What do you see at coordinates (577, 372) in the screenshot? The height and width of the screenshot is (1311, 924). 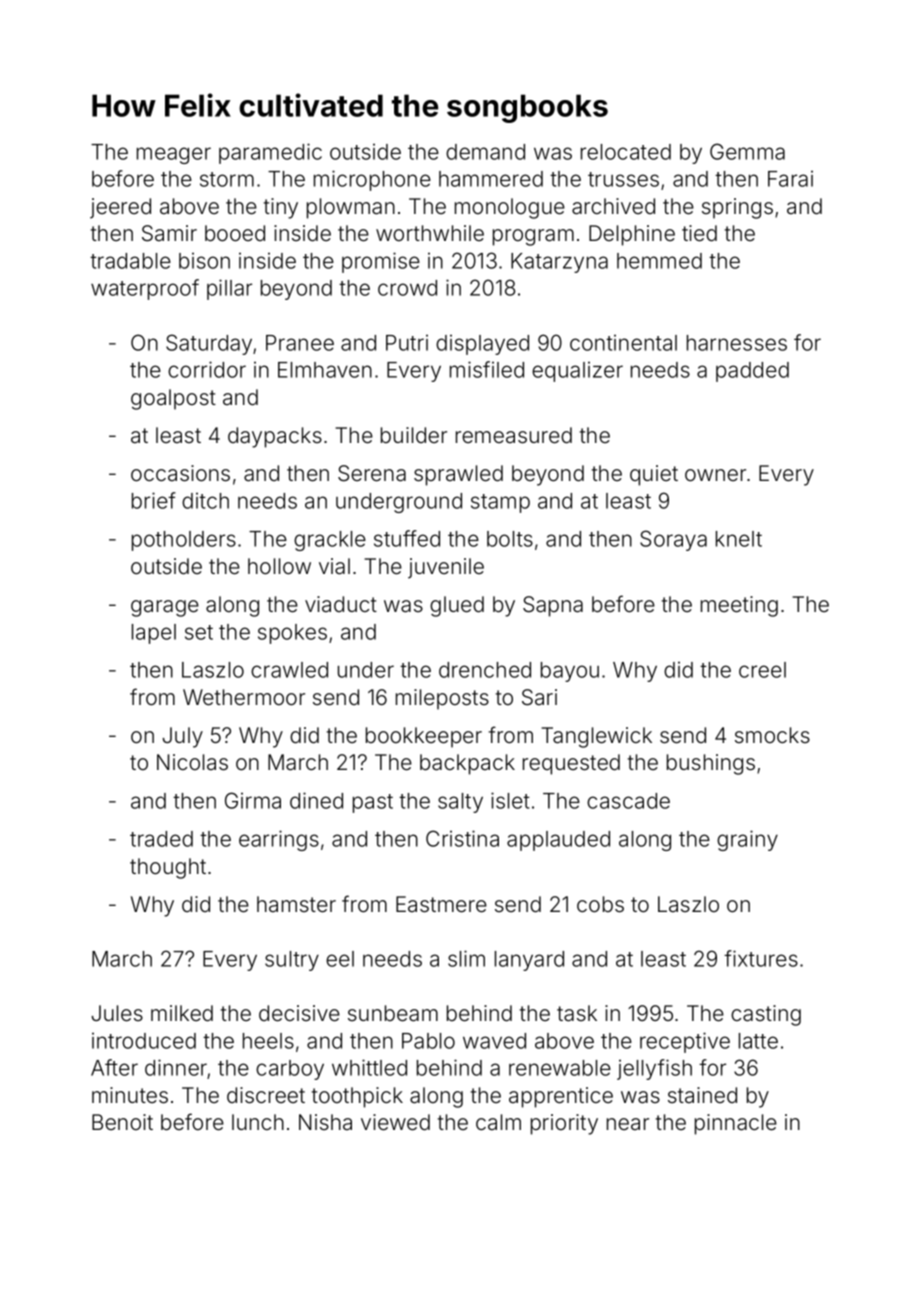 I see `equalizer` at bounding box center [577, 372].
